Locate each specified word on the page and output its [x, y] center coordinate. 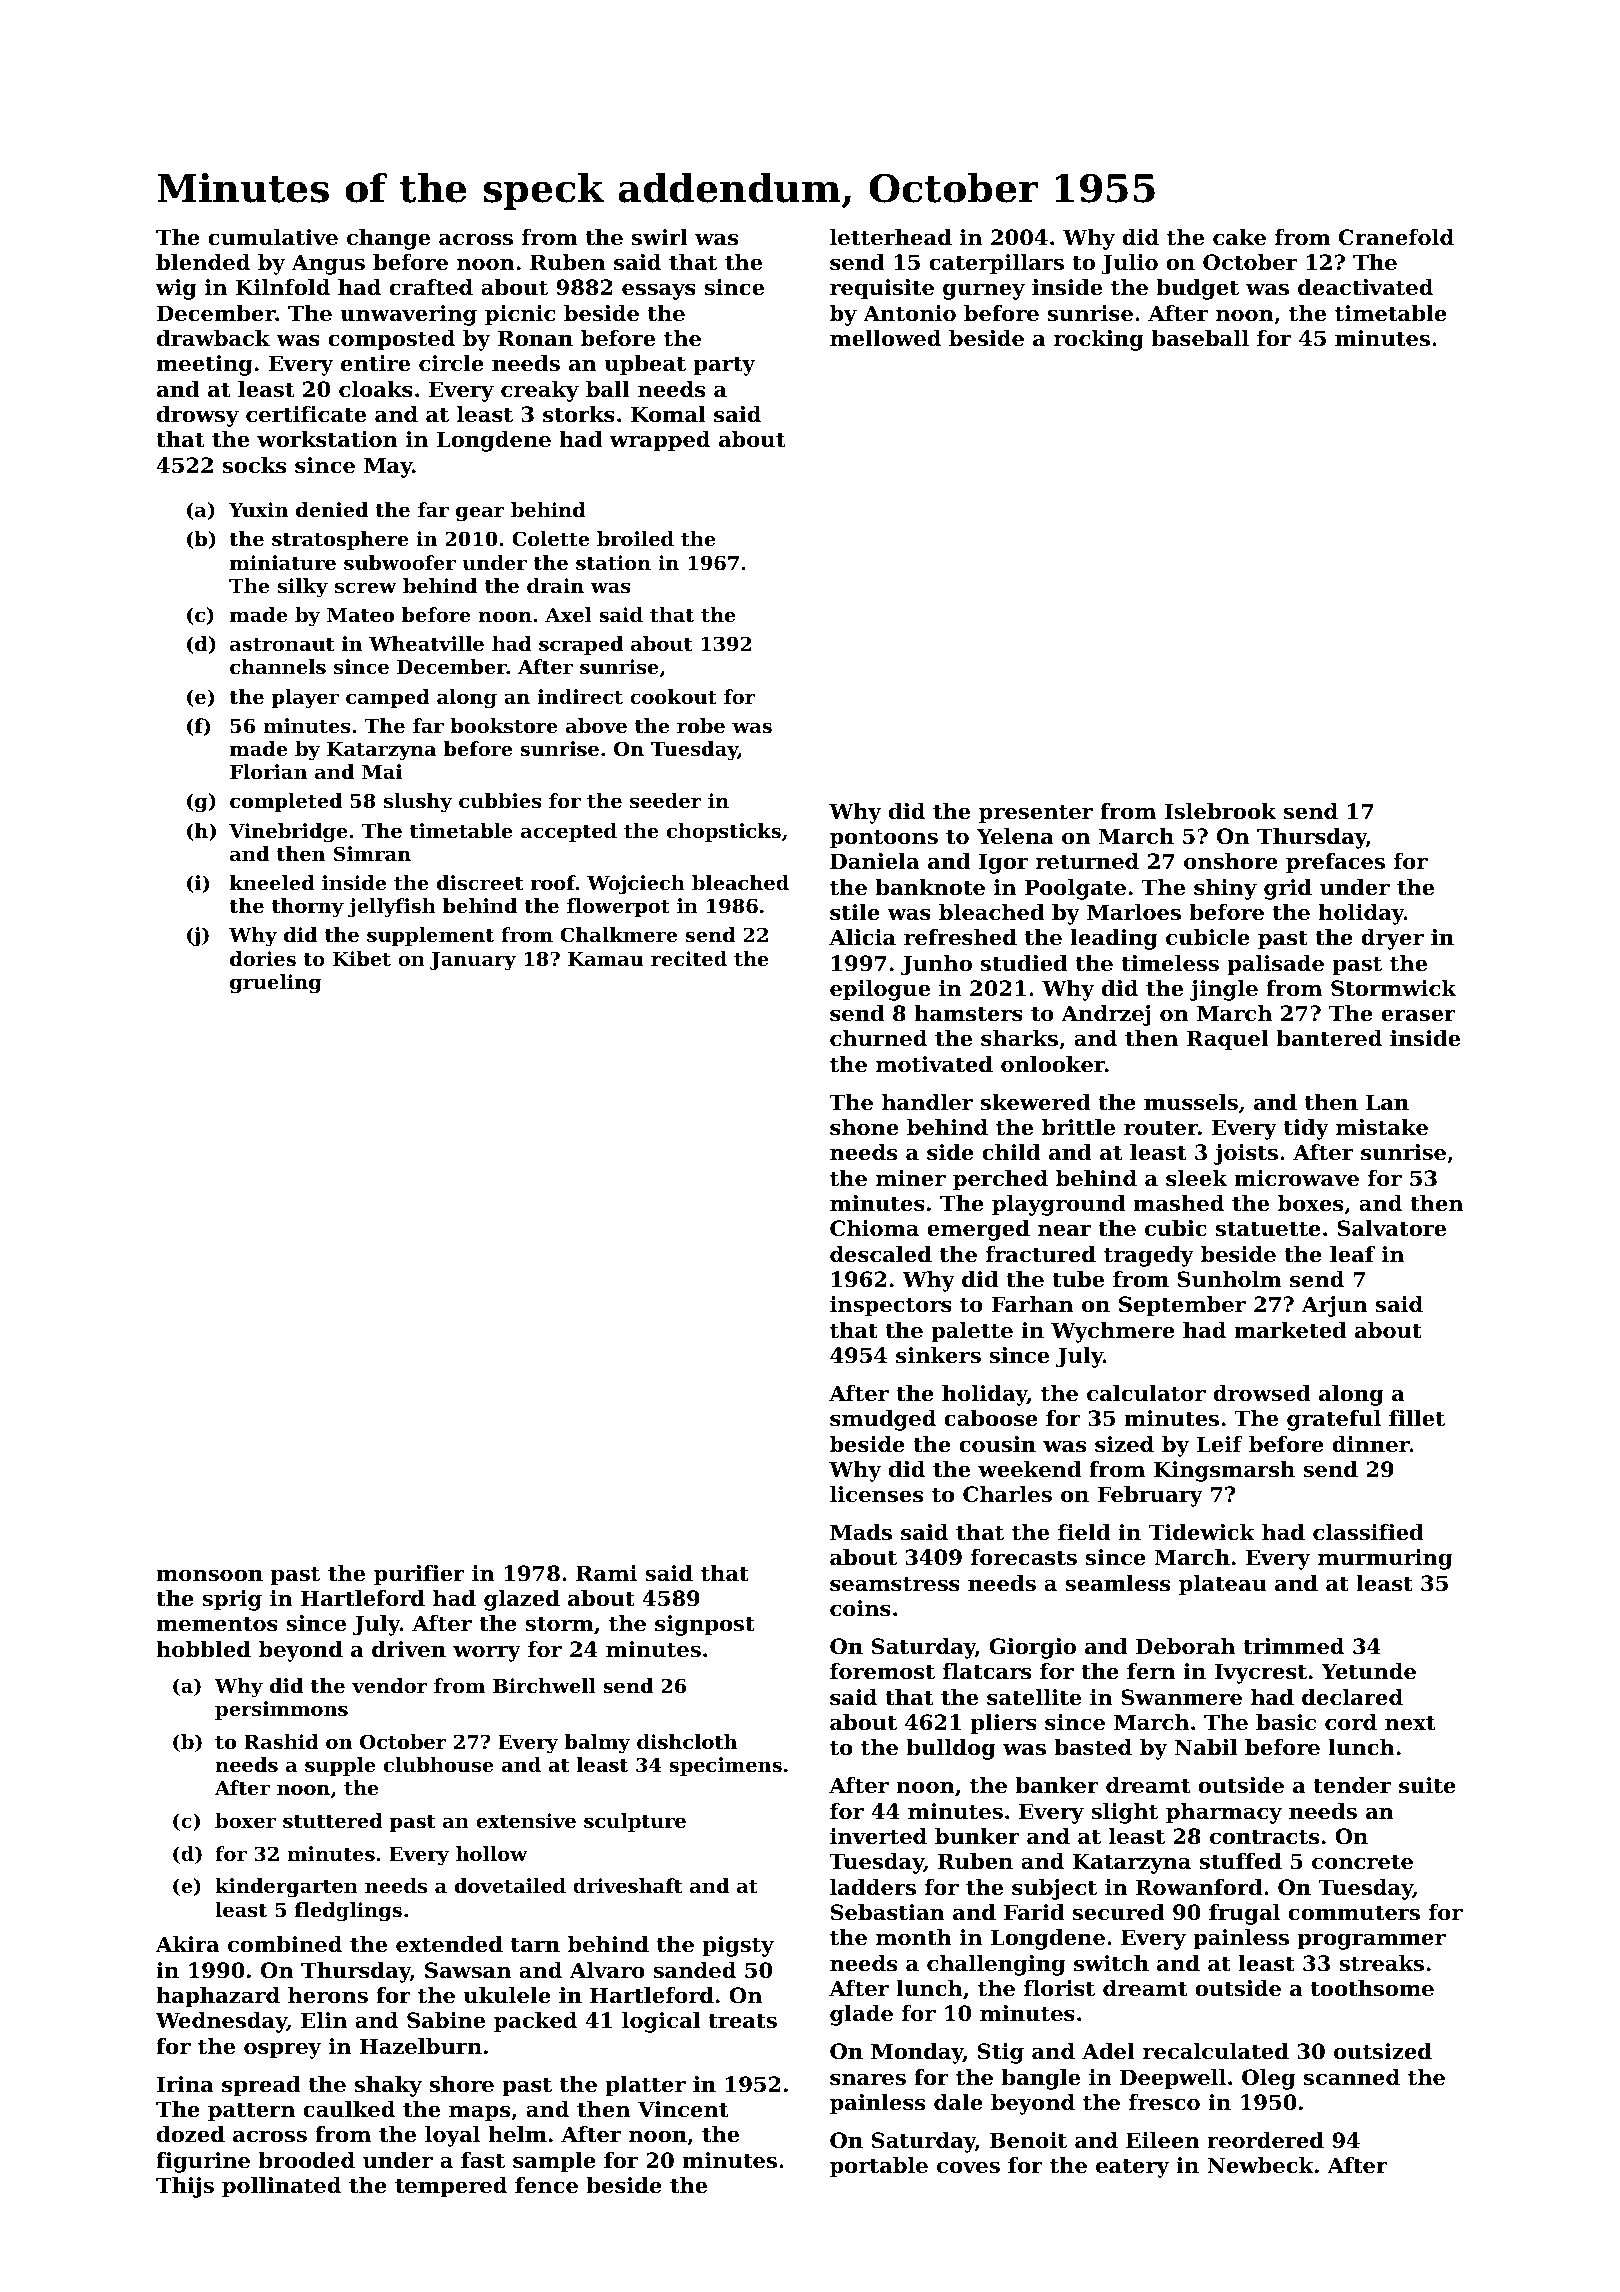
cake [1239, 237]
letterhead [891, 237]
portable [879, 2167]
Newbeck [1260, 2165]
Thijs [185, 2187]
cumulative [273, 237]
